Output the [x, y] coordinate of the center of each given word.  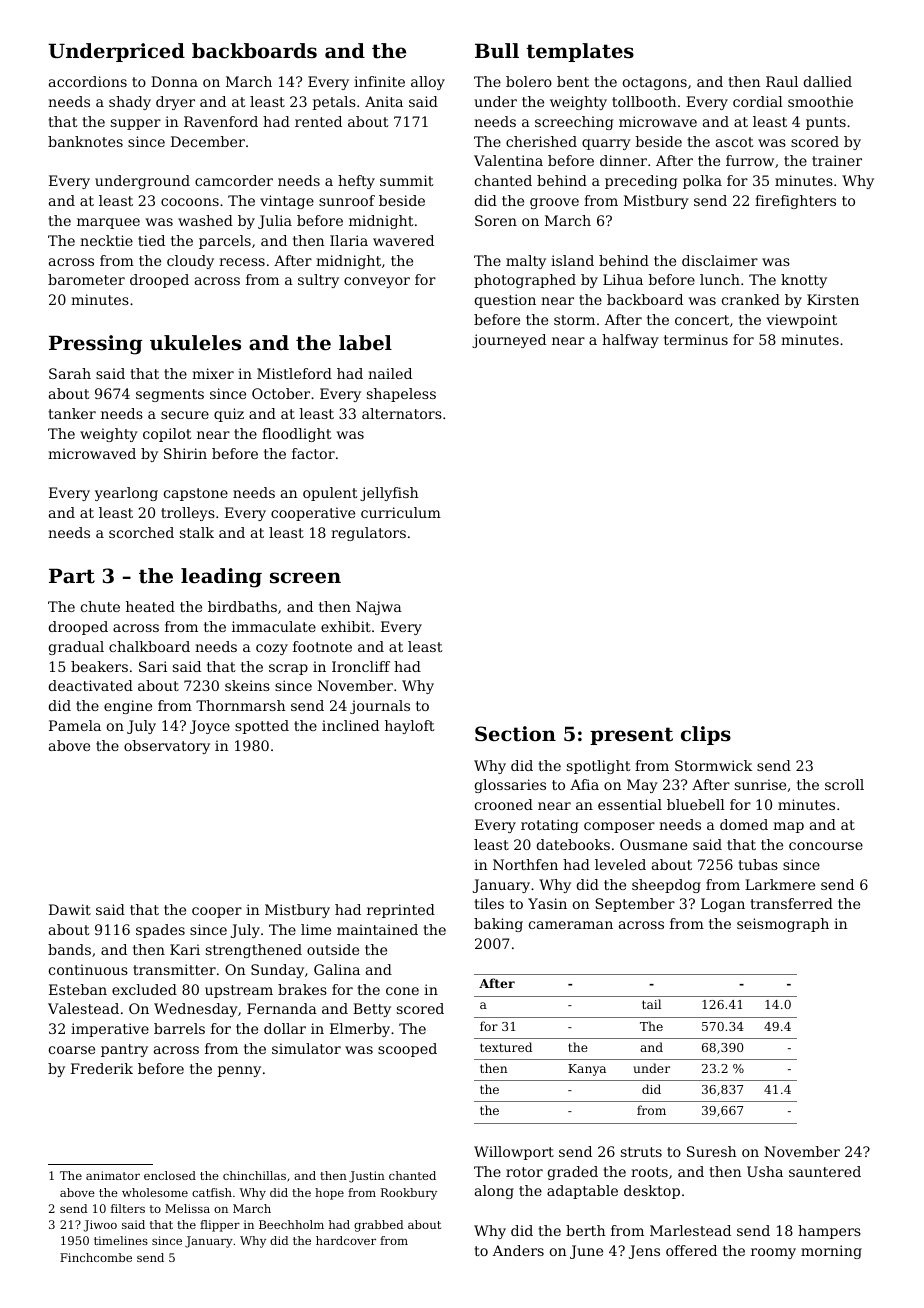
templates [580, 52]
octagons [655, 83]
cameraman [571, 925]
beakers [99, 666]
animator [113, 1175]
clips [706, 735]
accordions [88, 81]
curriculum [401, 512]
